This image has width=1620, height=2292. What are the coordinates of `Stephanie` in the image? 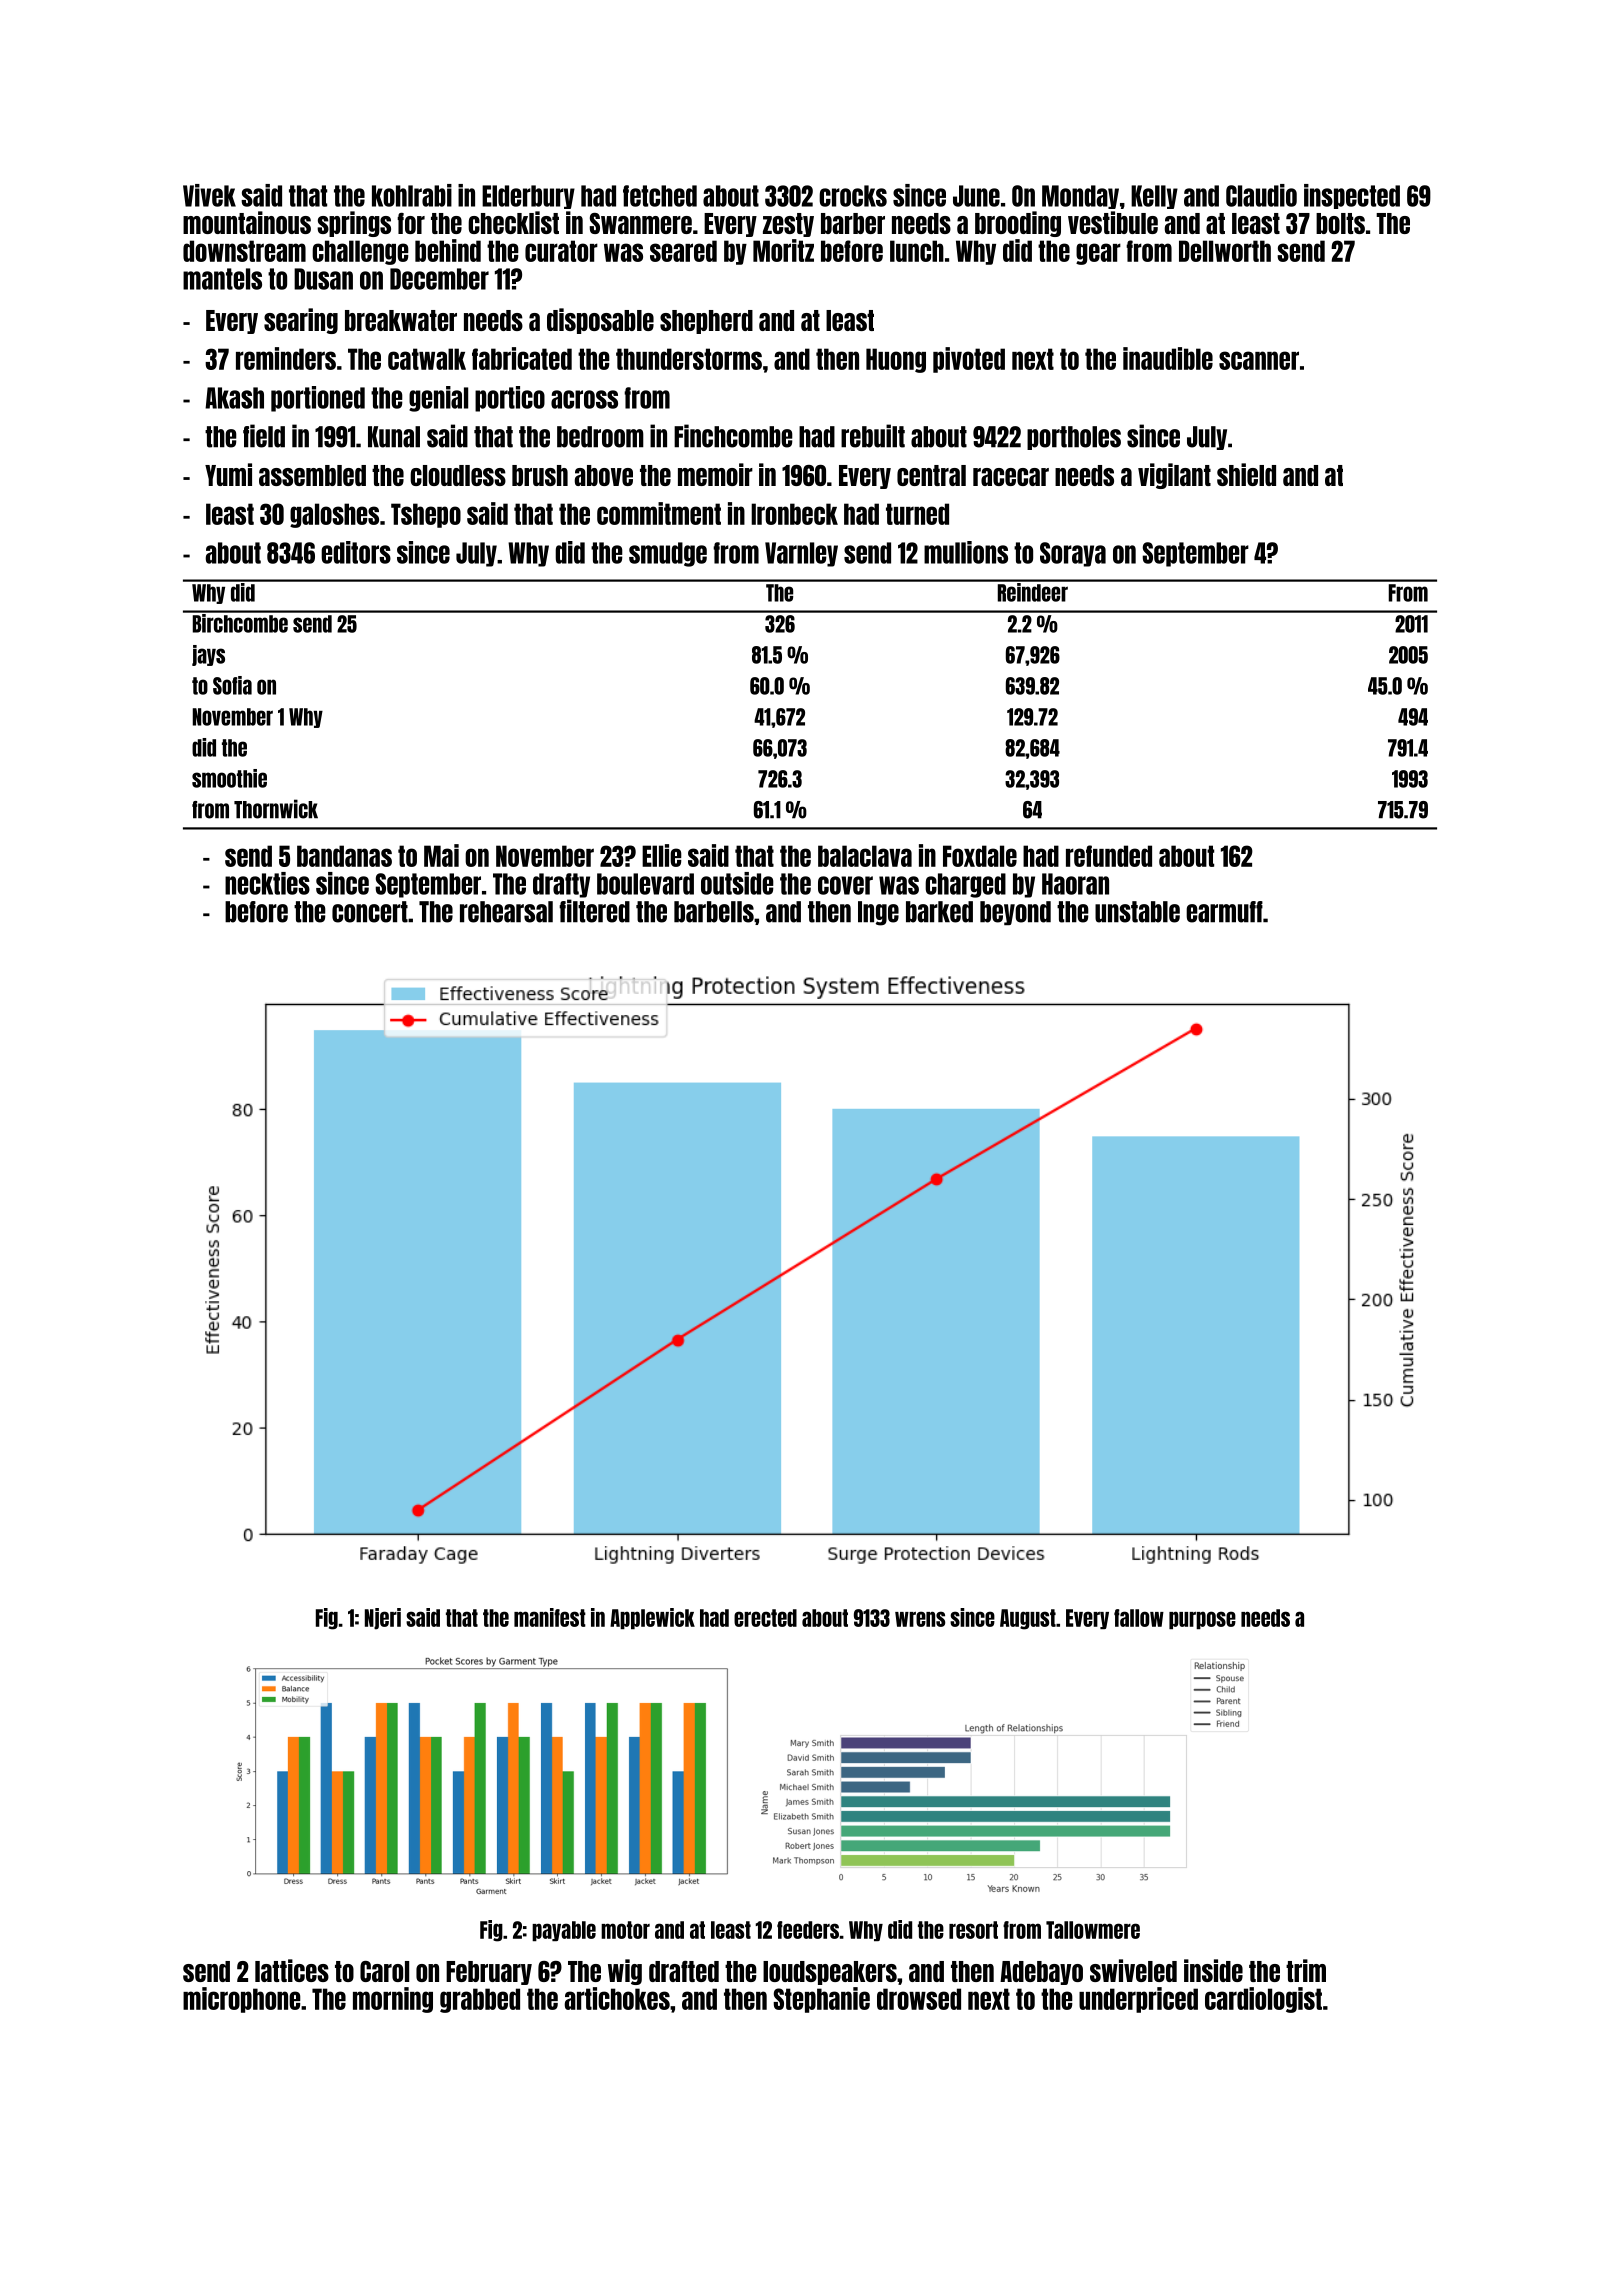 It's located at (821, 2000).
